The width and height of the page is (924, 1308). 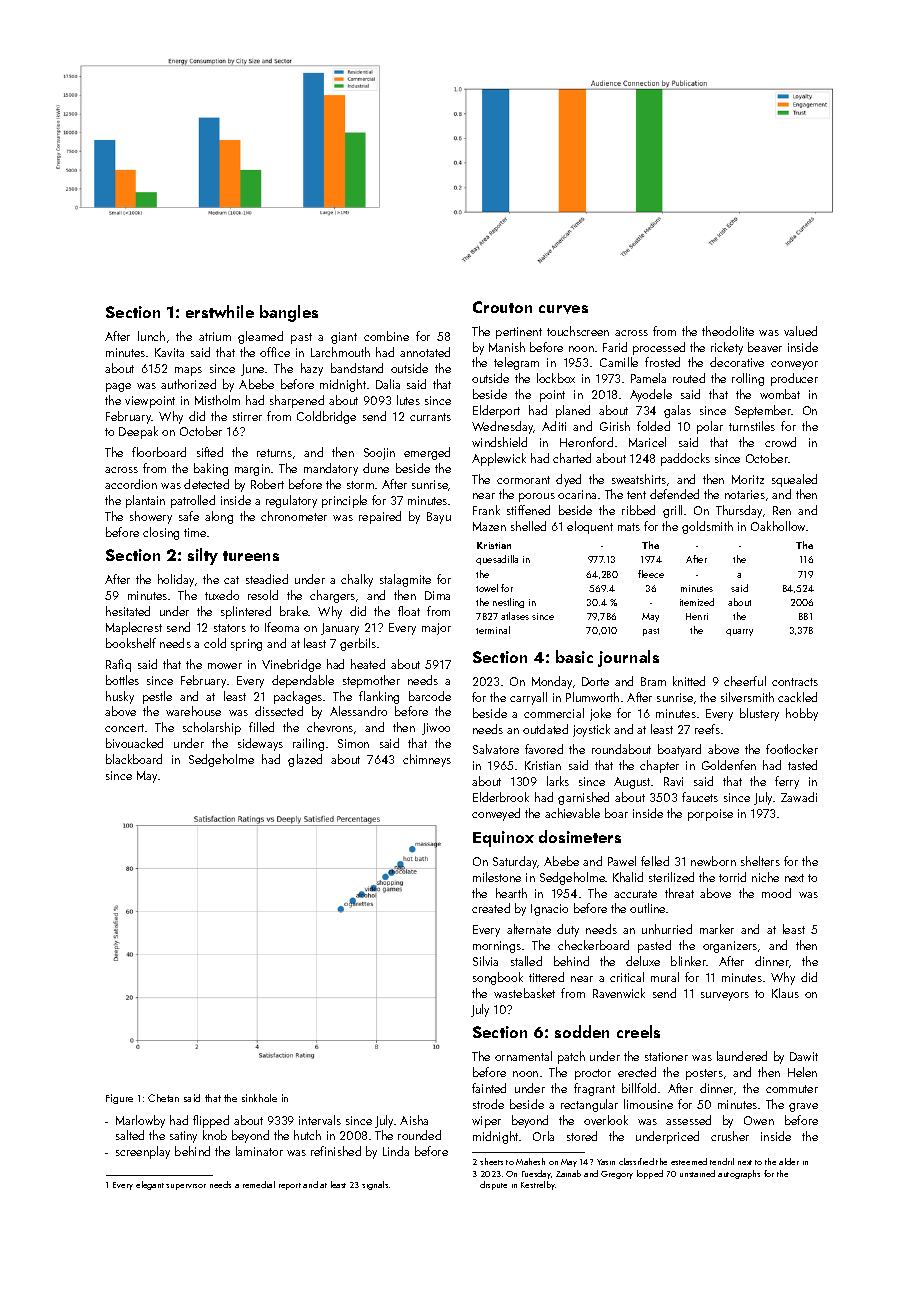 What do you see at coordinates (728, 331) in the page?
I see `theodolite` at bounding box center [728, 331].
